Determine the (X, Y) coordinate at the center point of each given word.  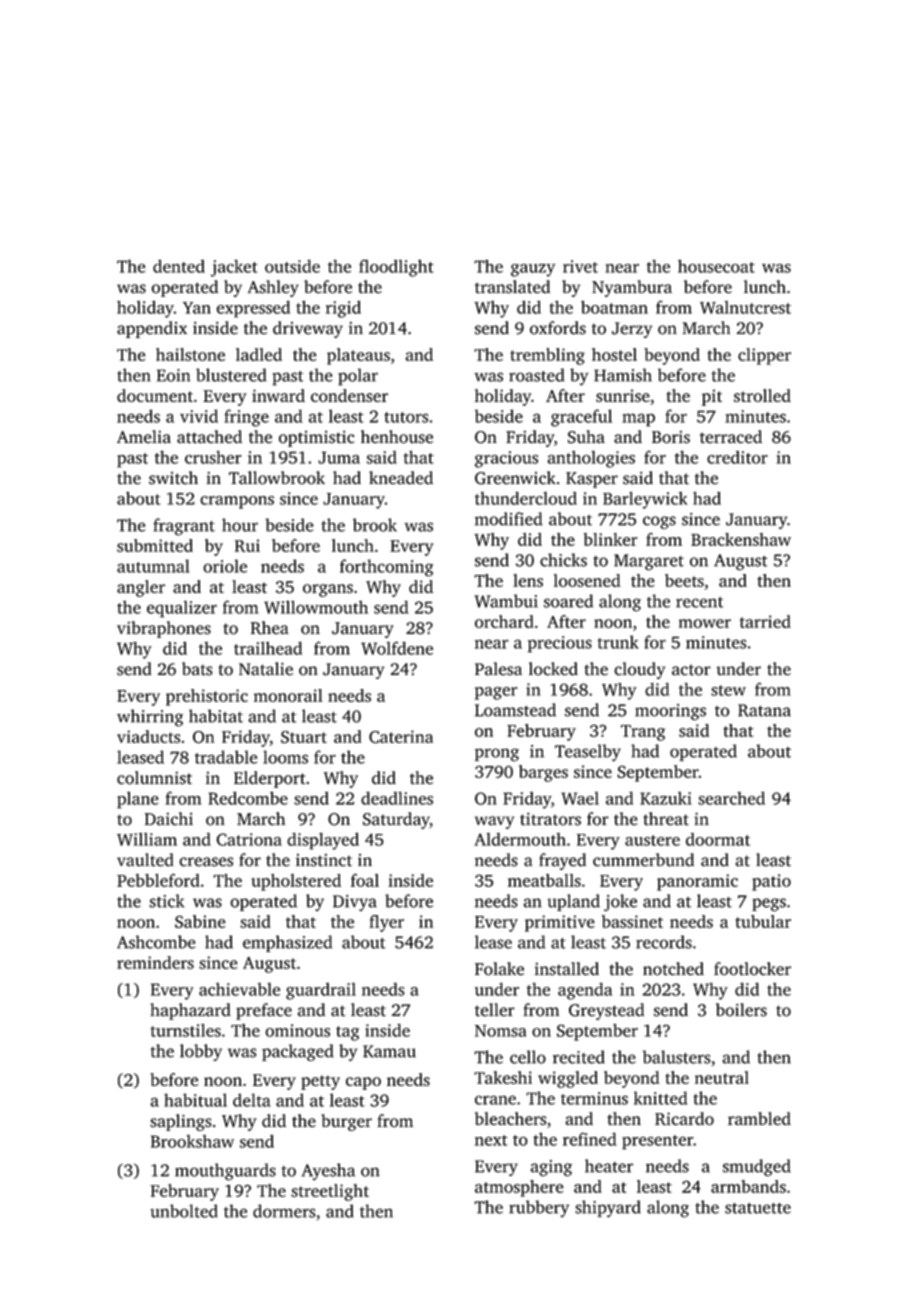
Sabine (200, 921)
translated (512, 287)
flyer (386, 923)
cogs (659, 522)
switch (173, 478)
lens (528, 580)
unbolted (184, 1211)
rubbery (539, 1208)
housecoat (716, 266)
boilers (741, 1010)
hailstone (190, 354)
